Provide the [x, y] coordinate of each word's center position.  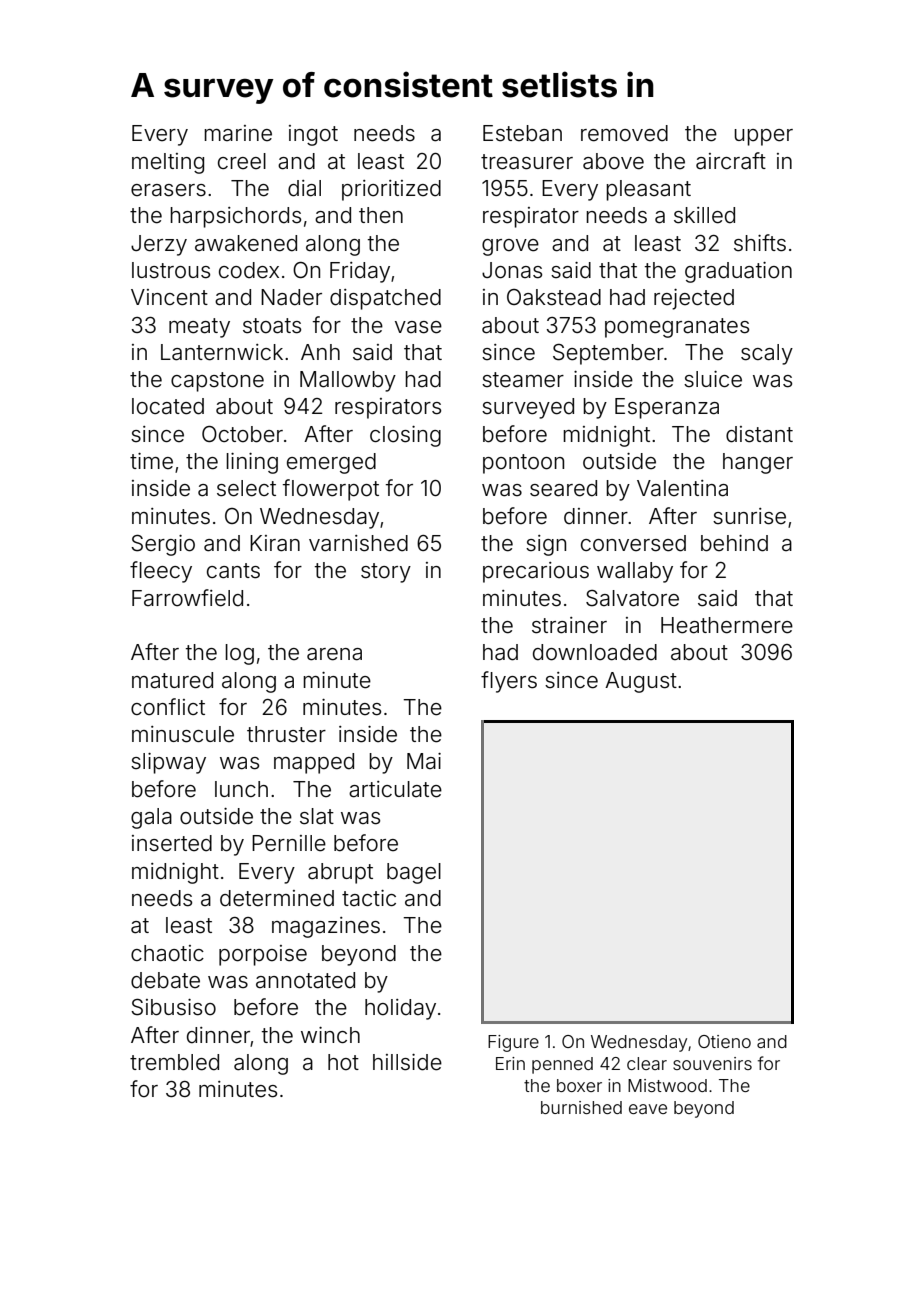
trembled [174, 1062]
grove [510, 247]
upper [763, 137]
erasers [168, 190]
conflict [168, 707]
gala [151, 818]
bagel [414, 873]
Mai [424, 761]
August [641, 682]
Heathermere [727, 625]
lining [252, 463]
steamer [523, 380]
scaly [767, 354]
